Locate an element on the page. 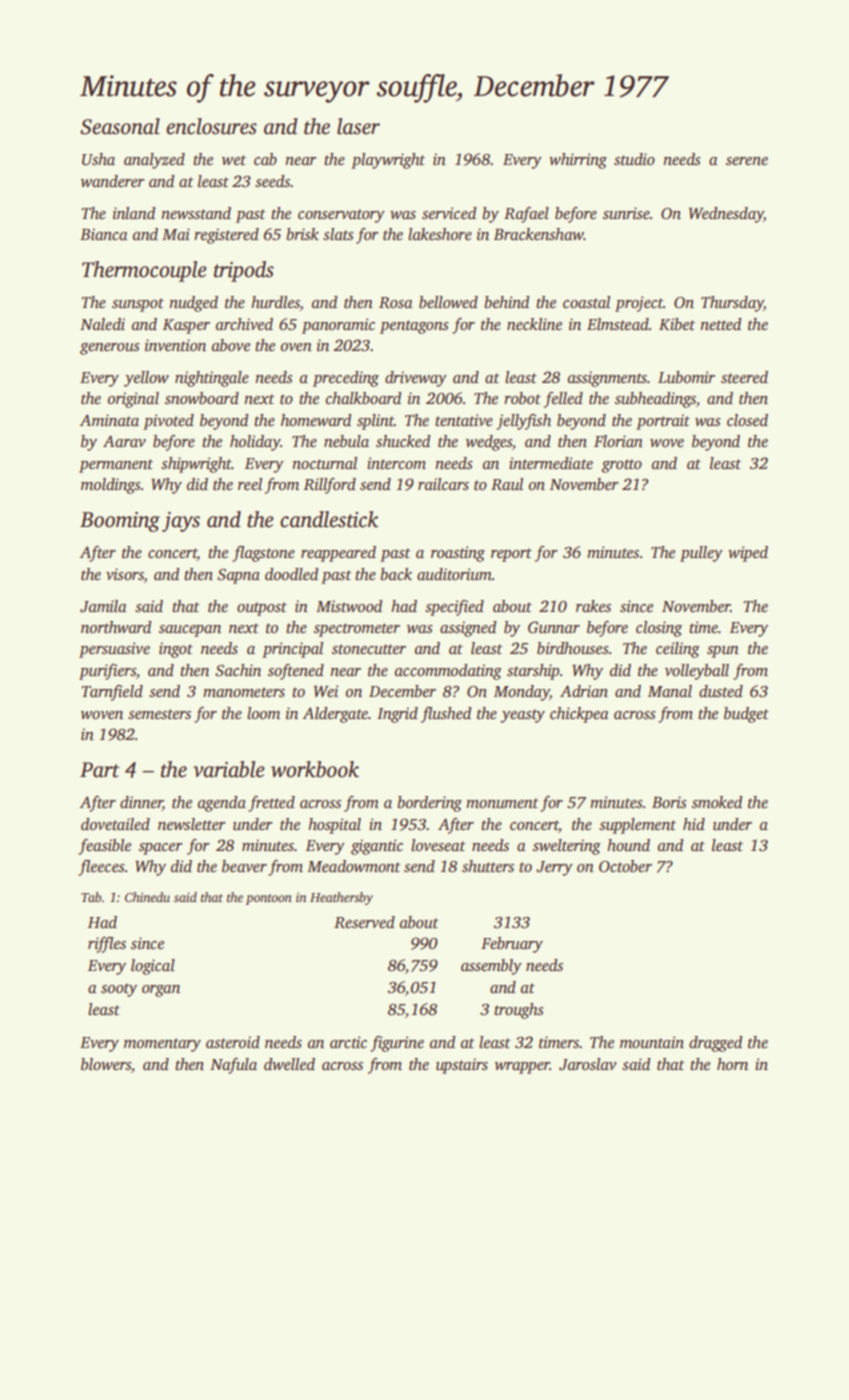  robot is located at coordinates (522, 398).
